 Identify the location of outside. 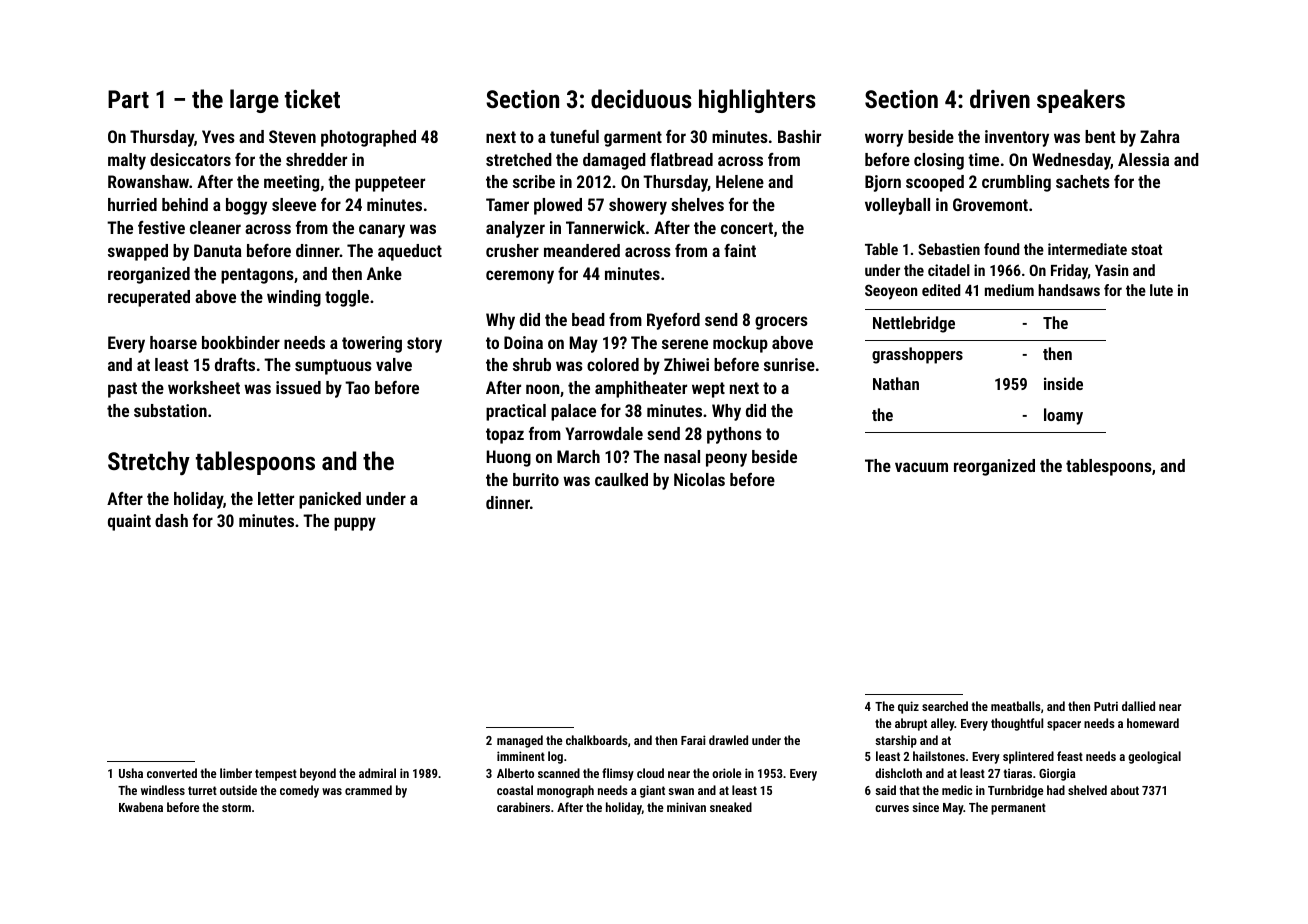
(238, 790).
